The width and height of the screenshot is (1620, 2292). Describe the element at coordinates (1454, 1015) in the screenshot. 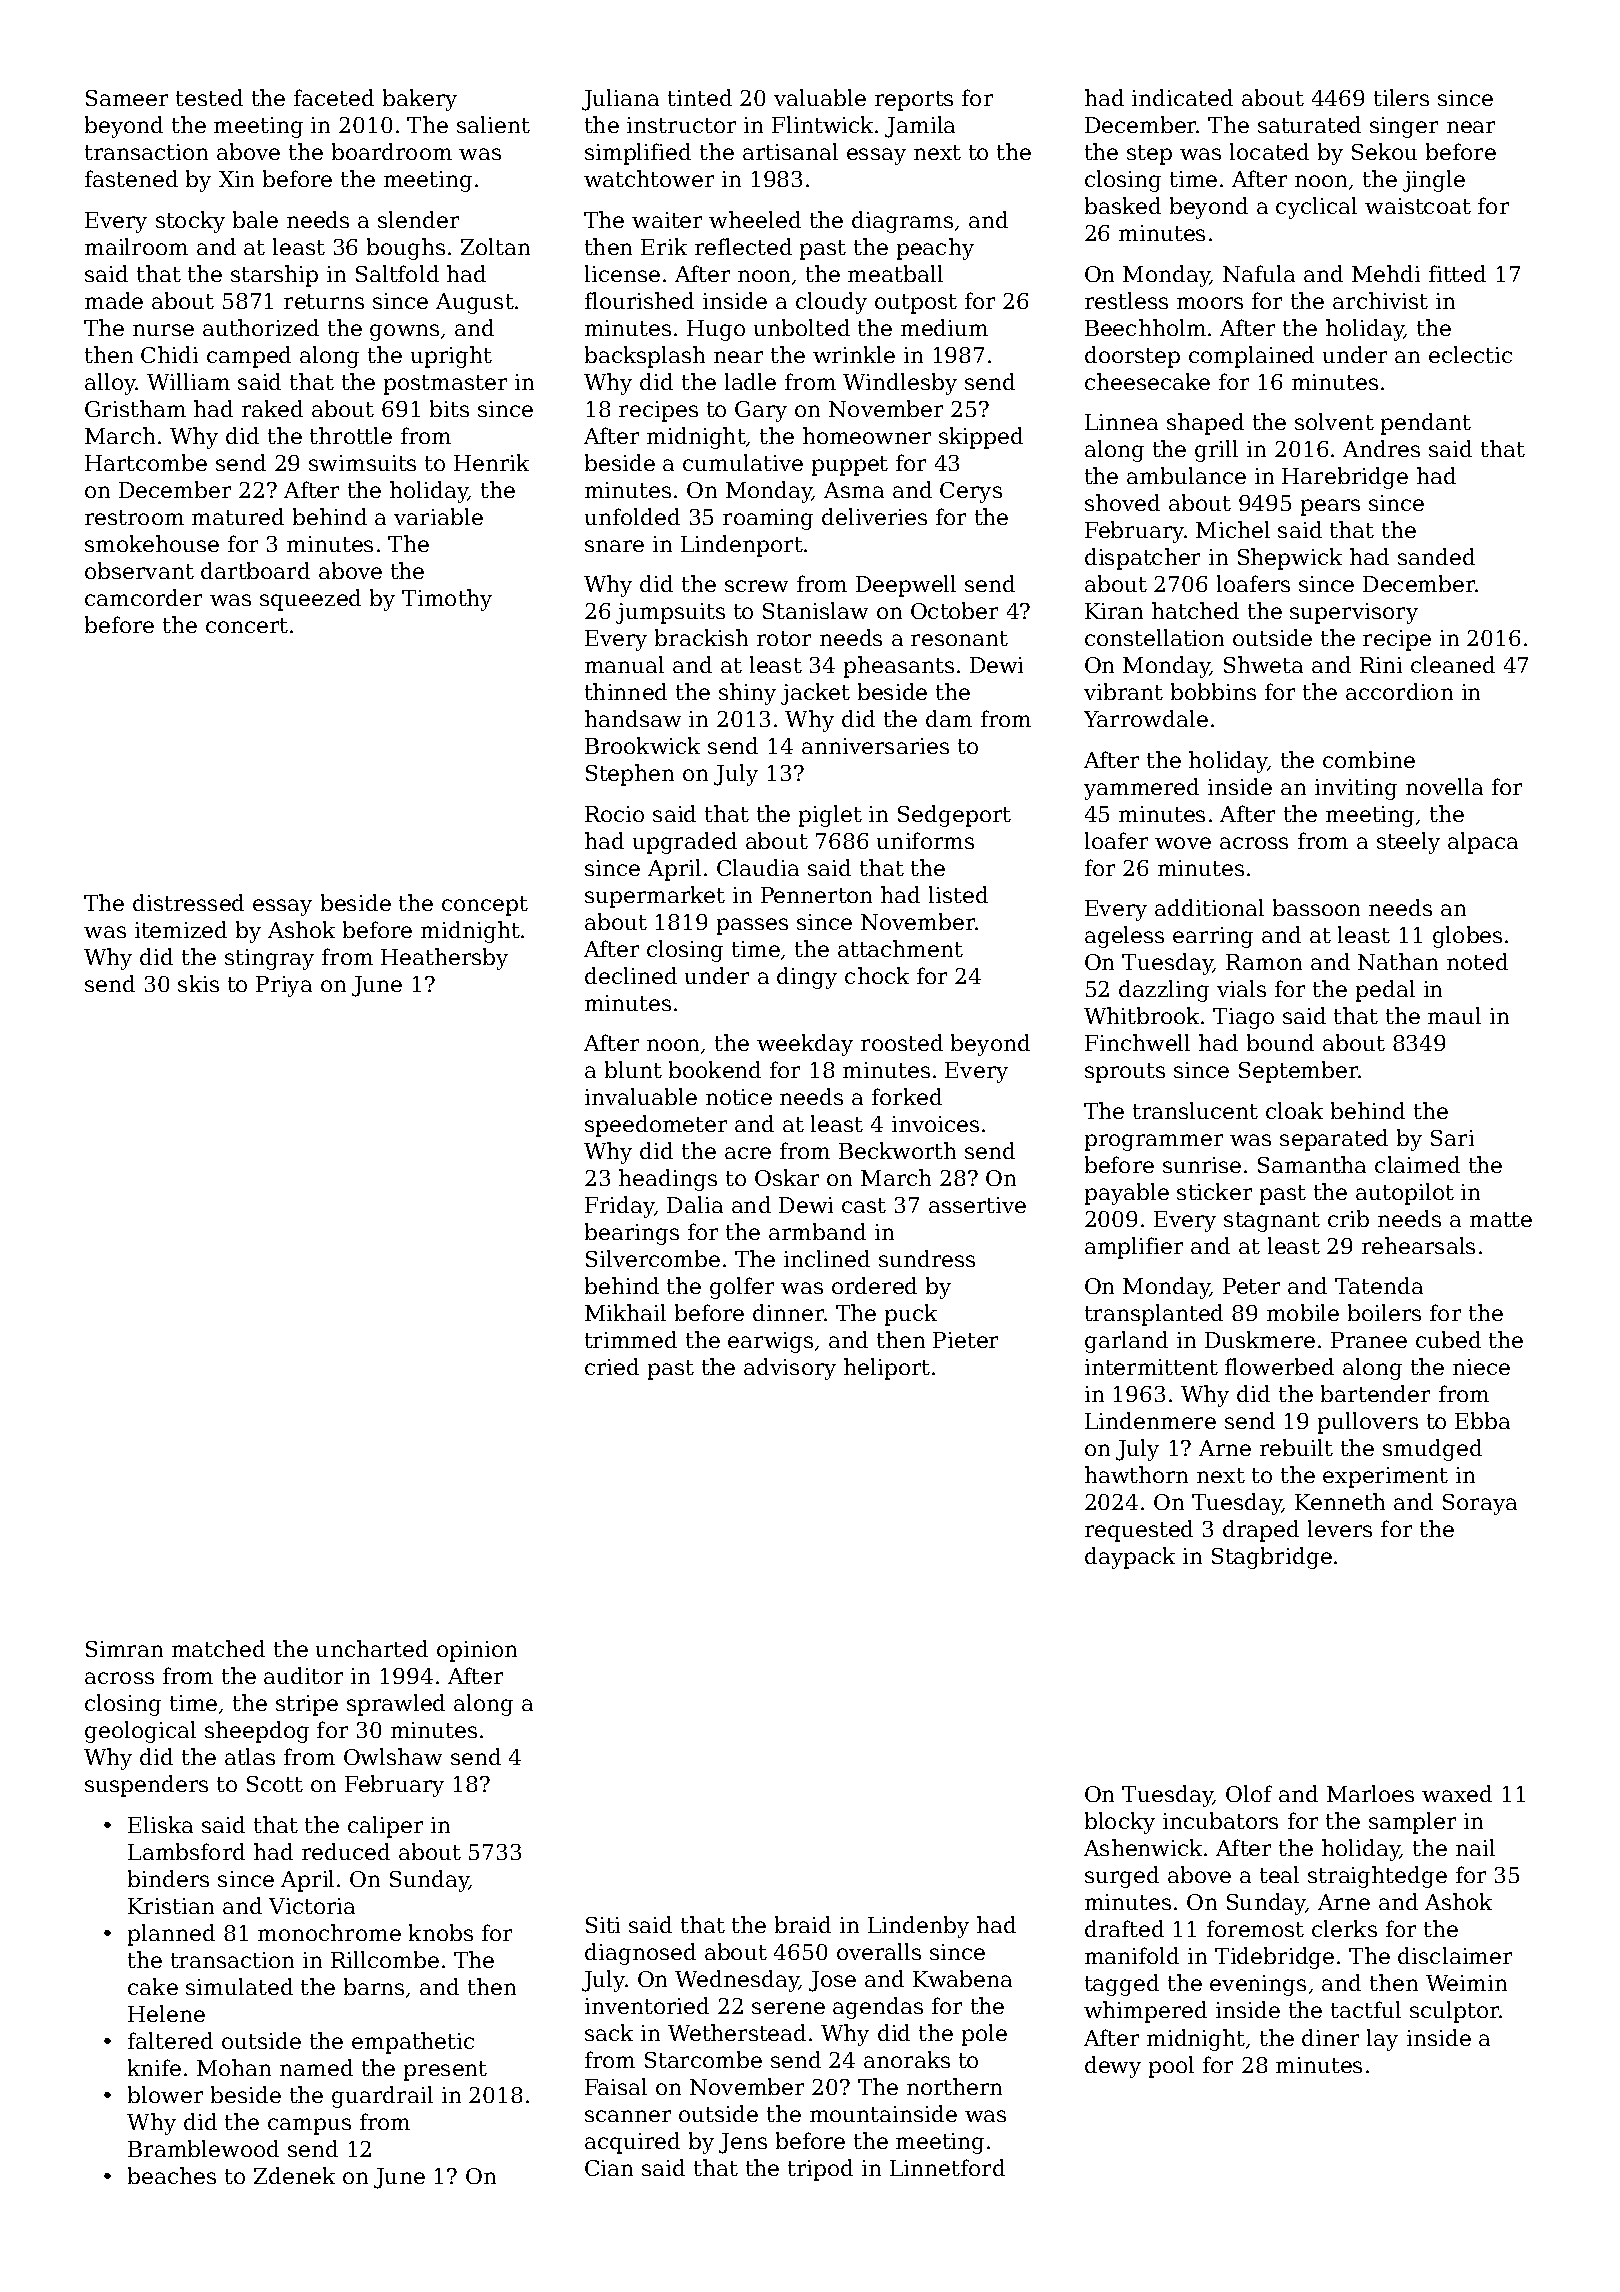

I see `maul` at that location.
